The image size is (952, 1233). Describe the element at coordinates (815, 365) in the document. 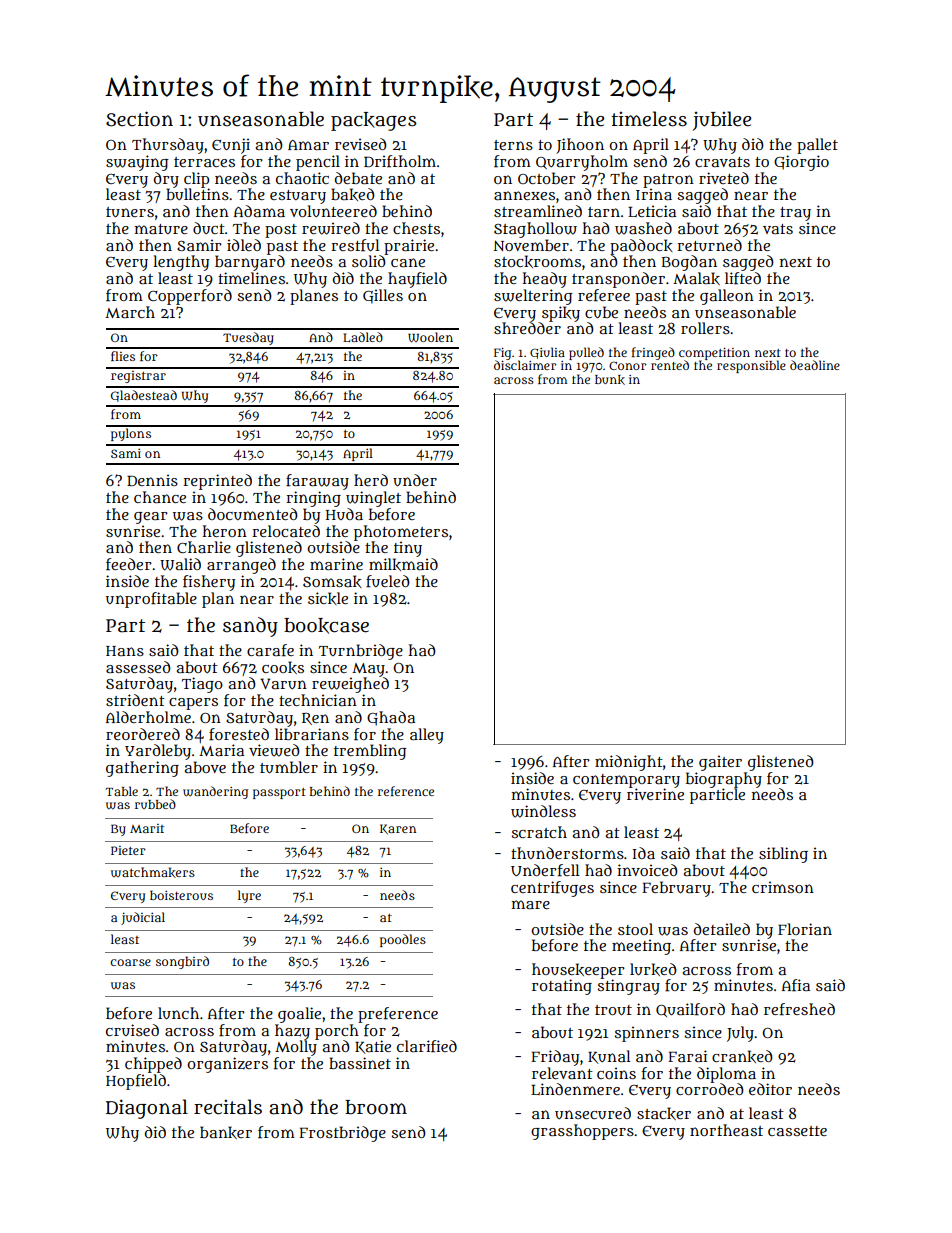

I see `deadline` at that location.
